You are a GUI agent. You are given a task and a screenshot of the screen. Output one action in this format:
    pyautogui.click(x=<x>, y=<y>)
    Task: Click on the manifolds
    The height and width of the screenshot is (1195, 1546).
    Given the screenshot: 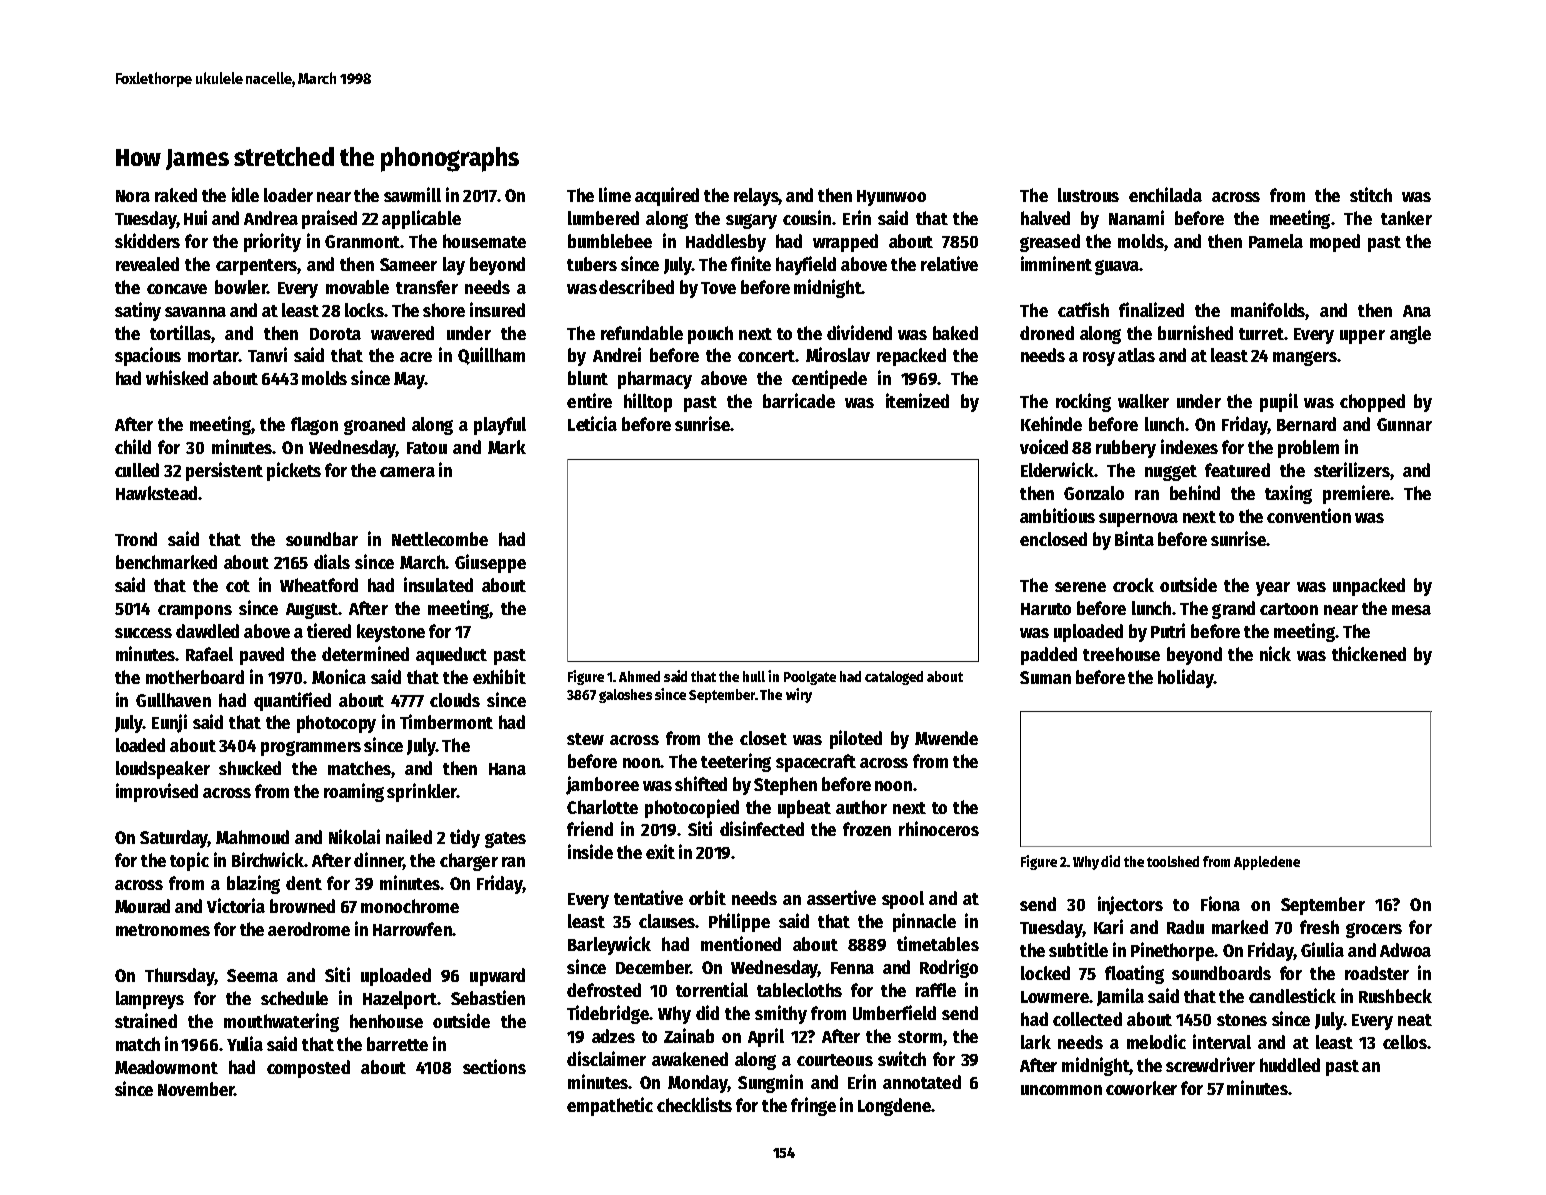 What is the action you would take?
    pyautogui.click(x=1268, y=309)
